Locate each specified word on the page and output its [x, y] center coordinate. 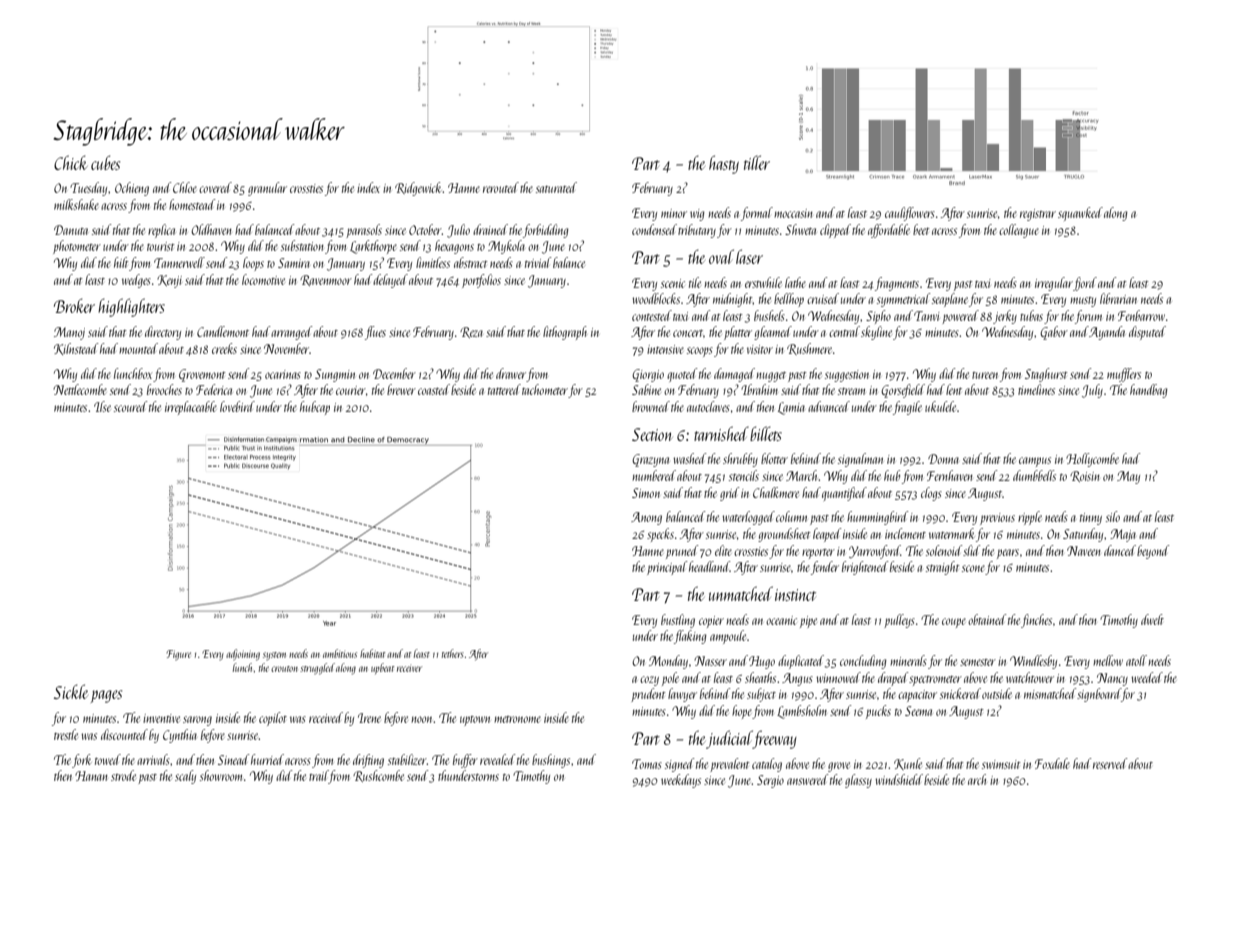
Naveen [1084, 551]
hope [742, 712]
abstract [471, 262]
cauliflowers [910, 214]
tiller [757, 162]
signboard [1099, 695]
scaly [185, 777]
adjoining [243, 655]
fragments [897, 284]
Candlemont [223, 331]
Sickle [71, 691]
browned [651, 406]
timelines [1036, 389]
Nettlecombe [80, 389]
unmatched [741, 593]
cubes [105, 162]
